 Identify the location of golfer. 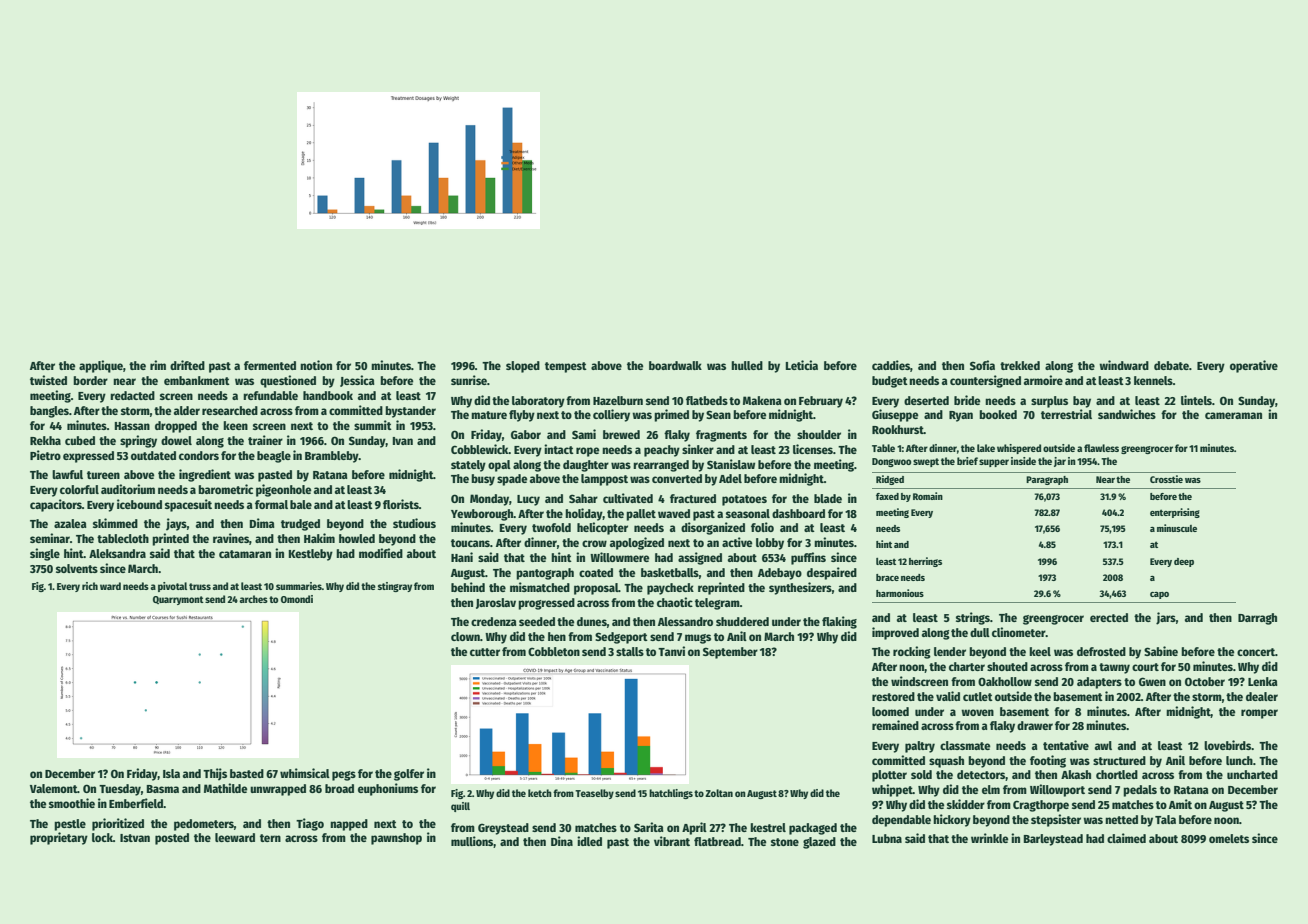
(409, 775).
